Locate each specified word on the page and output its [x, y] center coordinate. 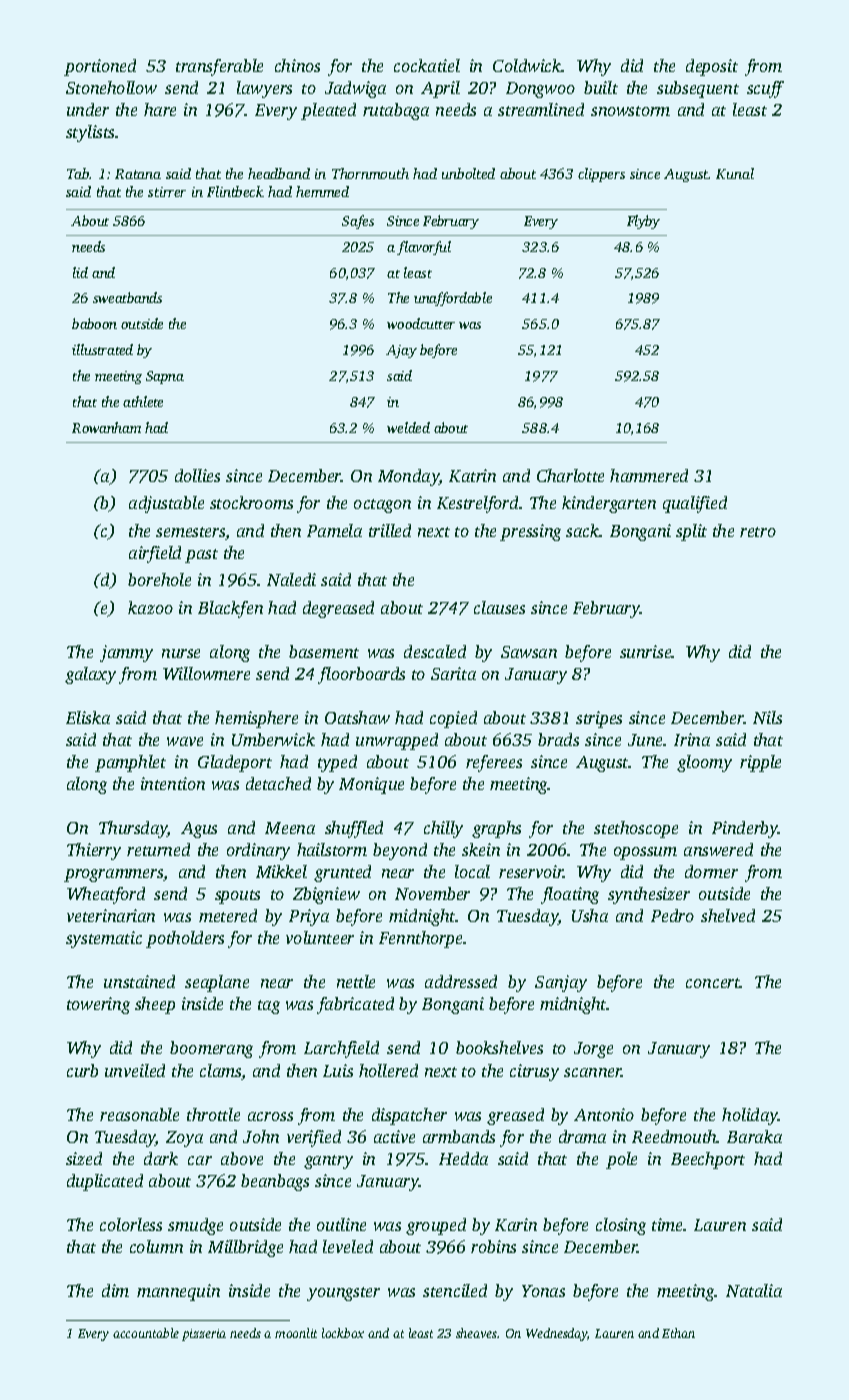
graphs [496, 829]
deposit [712, 67]
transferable [219, 67]
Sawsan [529, 652]
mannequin [178, 1292]
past [201, 556]
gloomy [704, 763]
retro [758, 532]
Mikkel [281, 871]
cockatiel [427, 65]
